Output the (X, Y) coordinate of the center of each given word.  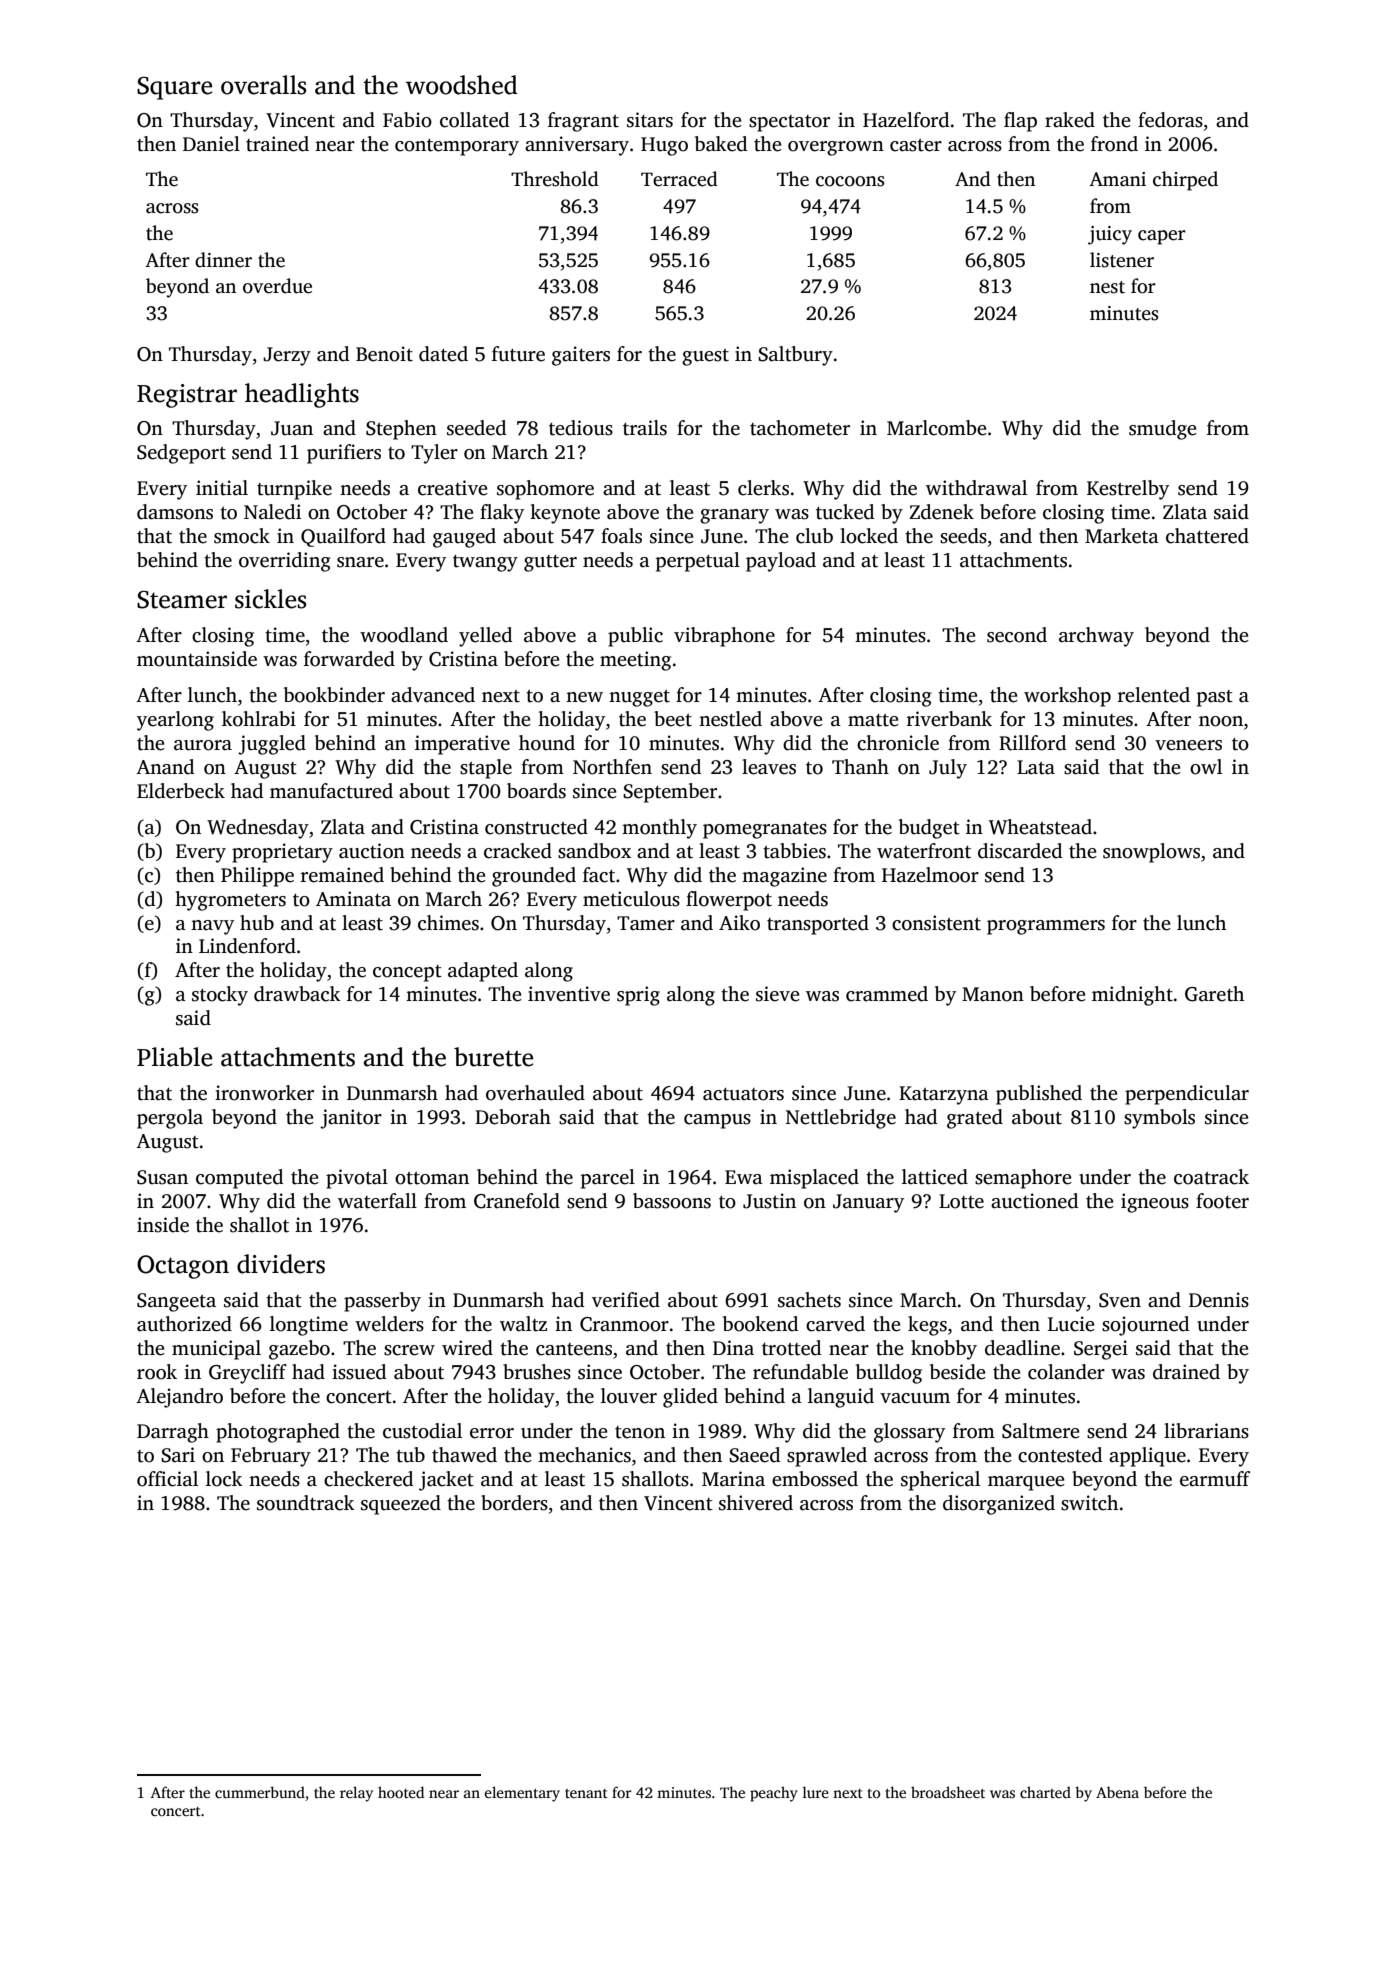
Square (174, 88)
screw (409, 1350)
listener (1122, 260)
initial (222, 488)
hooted (401, 1792)
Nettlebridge (841, 1119)
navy (212, 927)
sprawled (827, 1457)
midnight (1132, 996)
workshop (1067, 697)
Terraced (679, 179)
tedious (581, 428)
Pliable (174, 1057)
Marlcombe (937, 428)
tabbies (794, 851)
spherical (940, 1481)
